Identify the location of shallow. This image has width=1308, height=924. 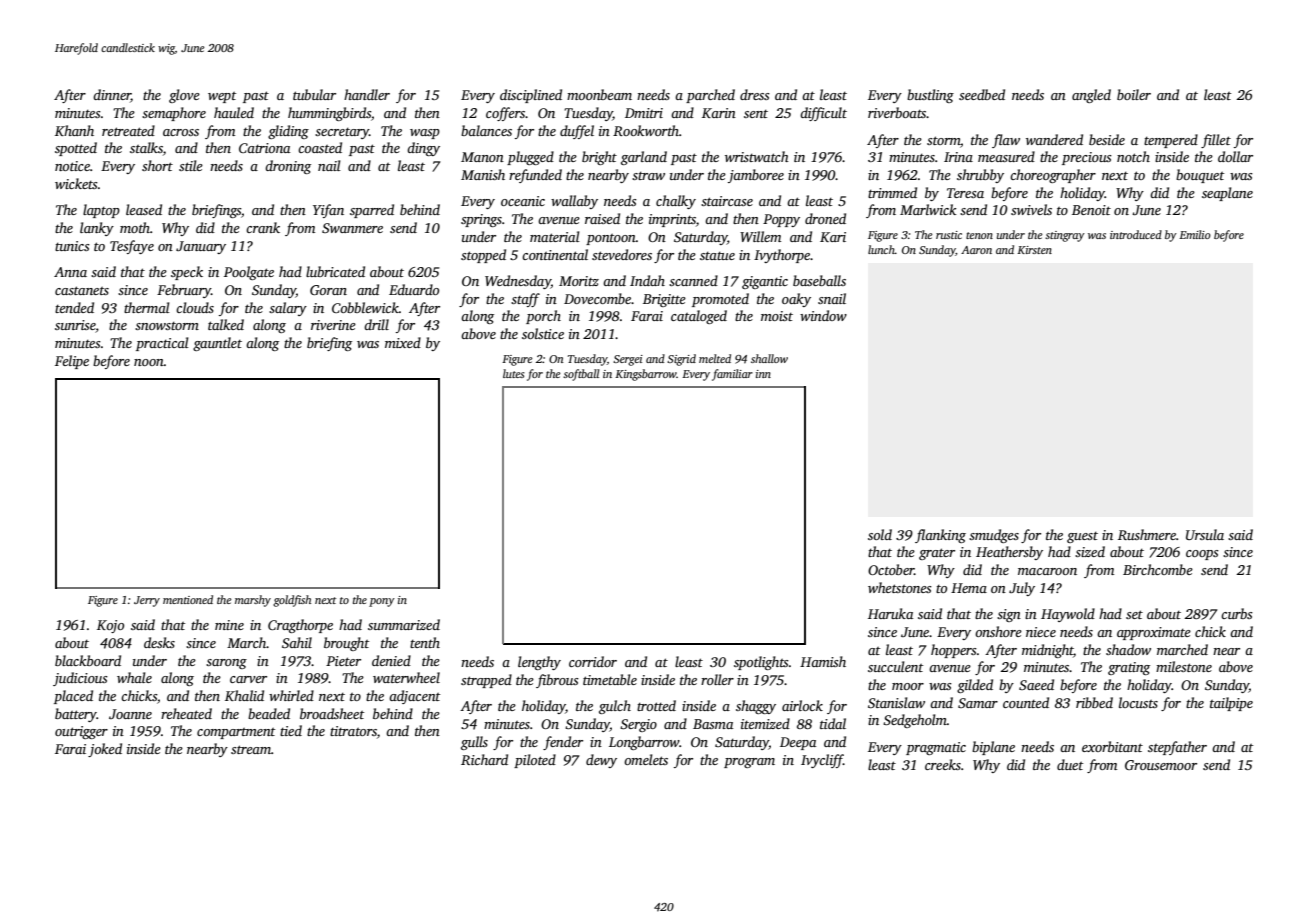
(769, 358).
